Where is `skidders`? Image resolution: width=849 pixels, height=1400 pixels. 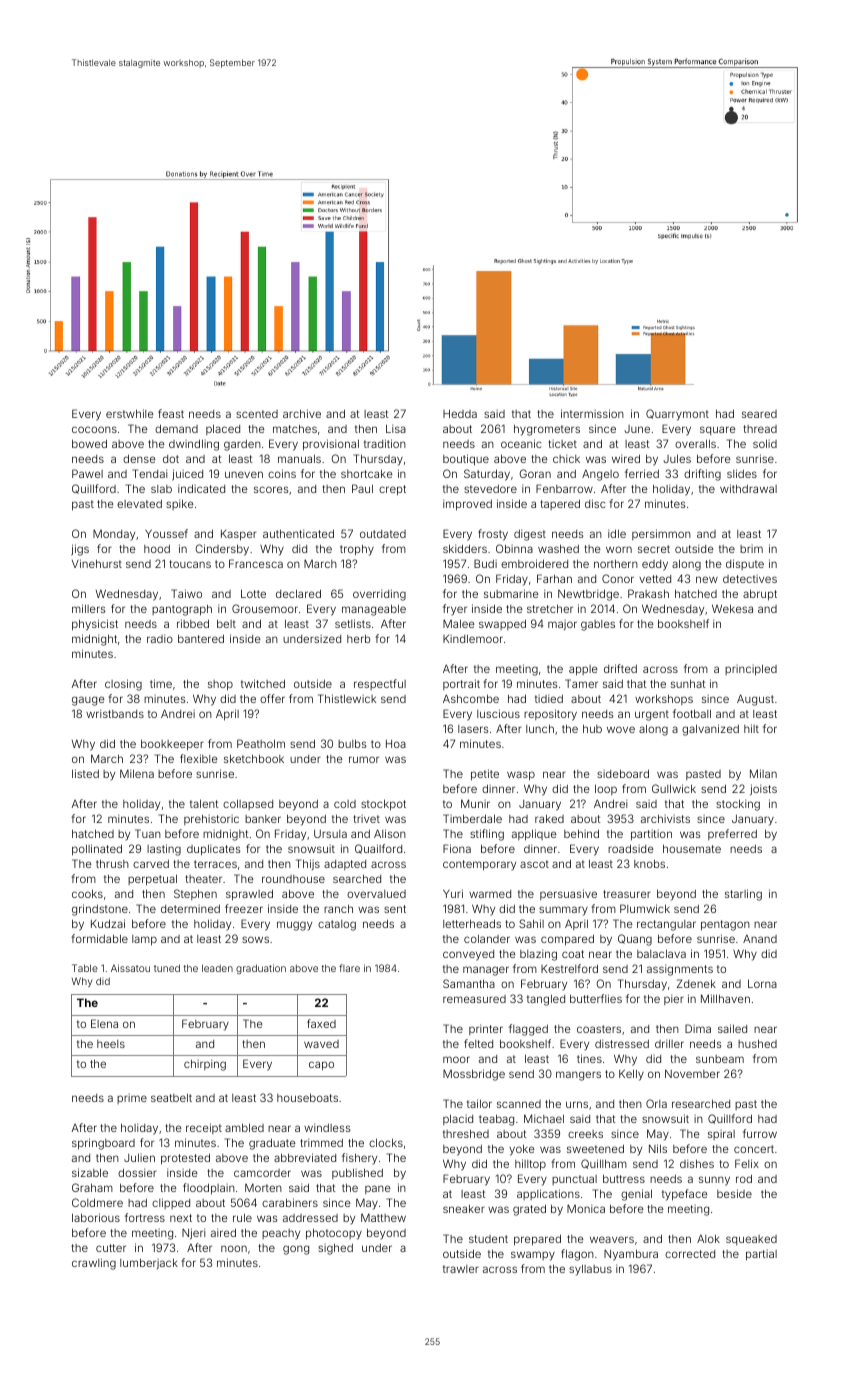 skidders is located at coordinates (465, 548).
